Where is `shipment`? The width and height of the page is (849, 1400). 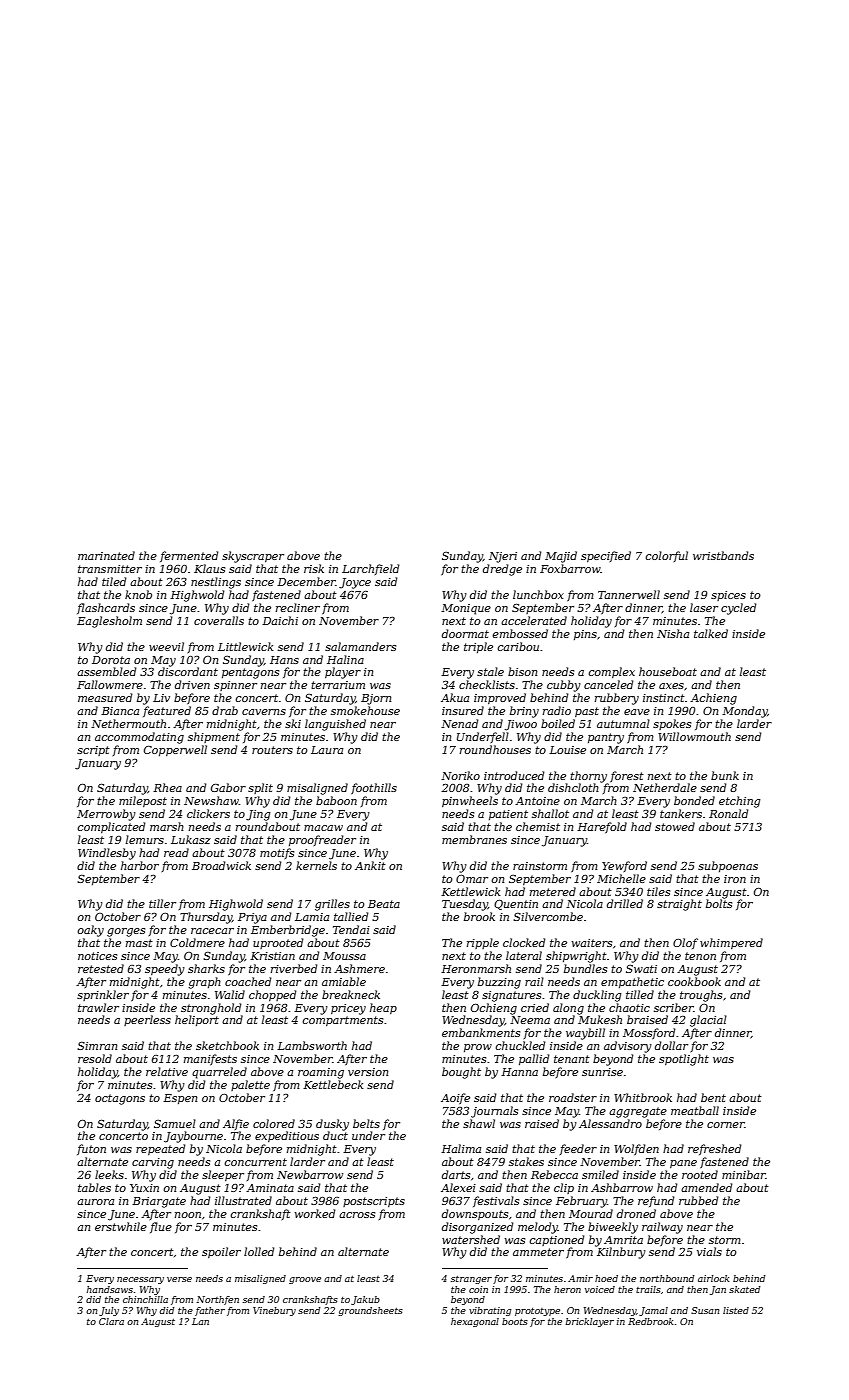
shipment is located at coordinates (214, 737).
